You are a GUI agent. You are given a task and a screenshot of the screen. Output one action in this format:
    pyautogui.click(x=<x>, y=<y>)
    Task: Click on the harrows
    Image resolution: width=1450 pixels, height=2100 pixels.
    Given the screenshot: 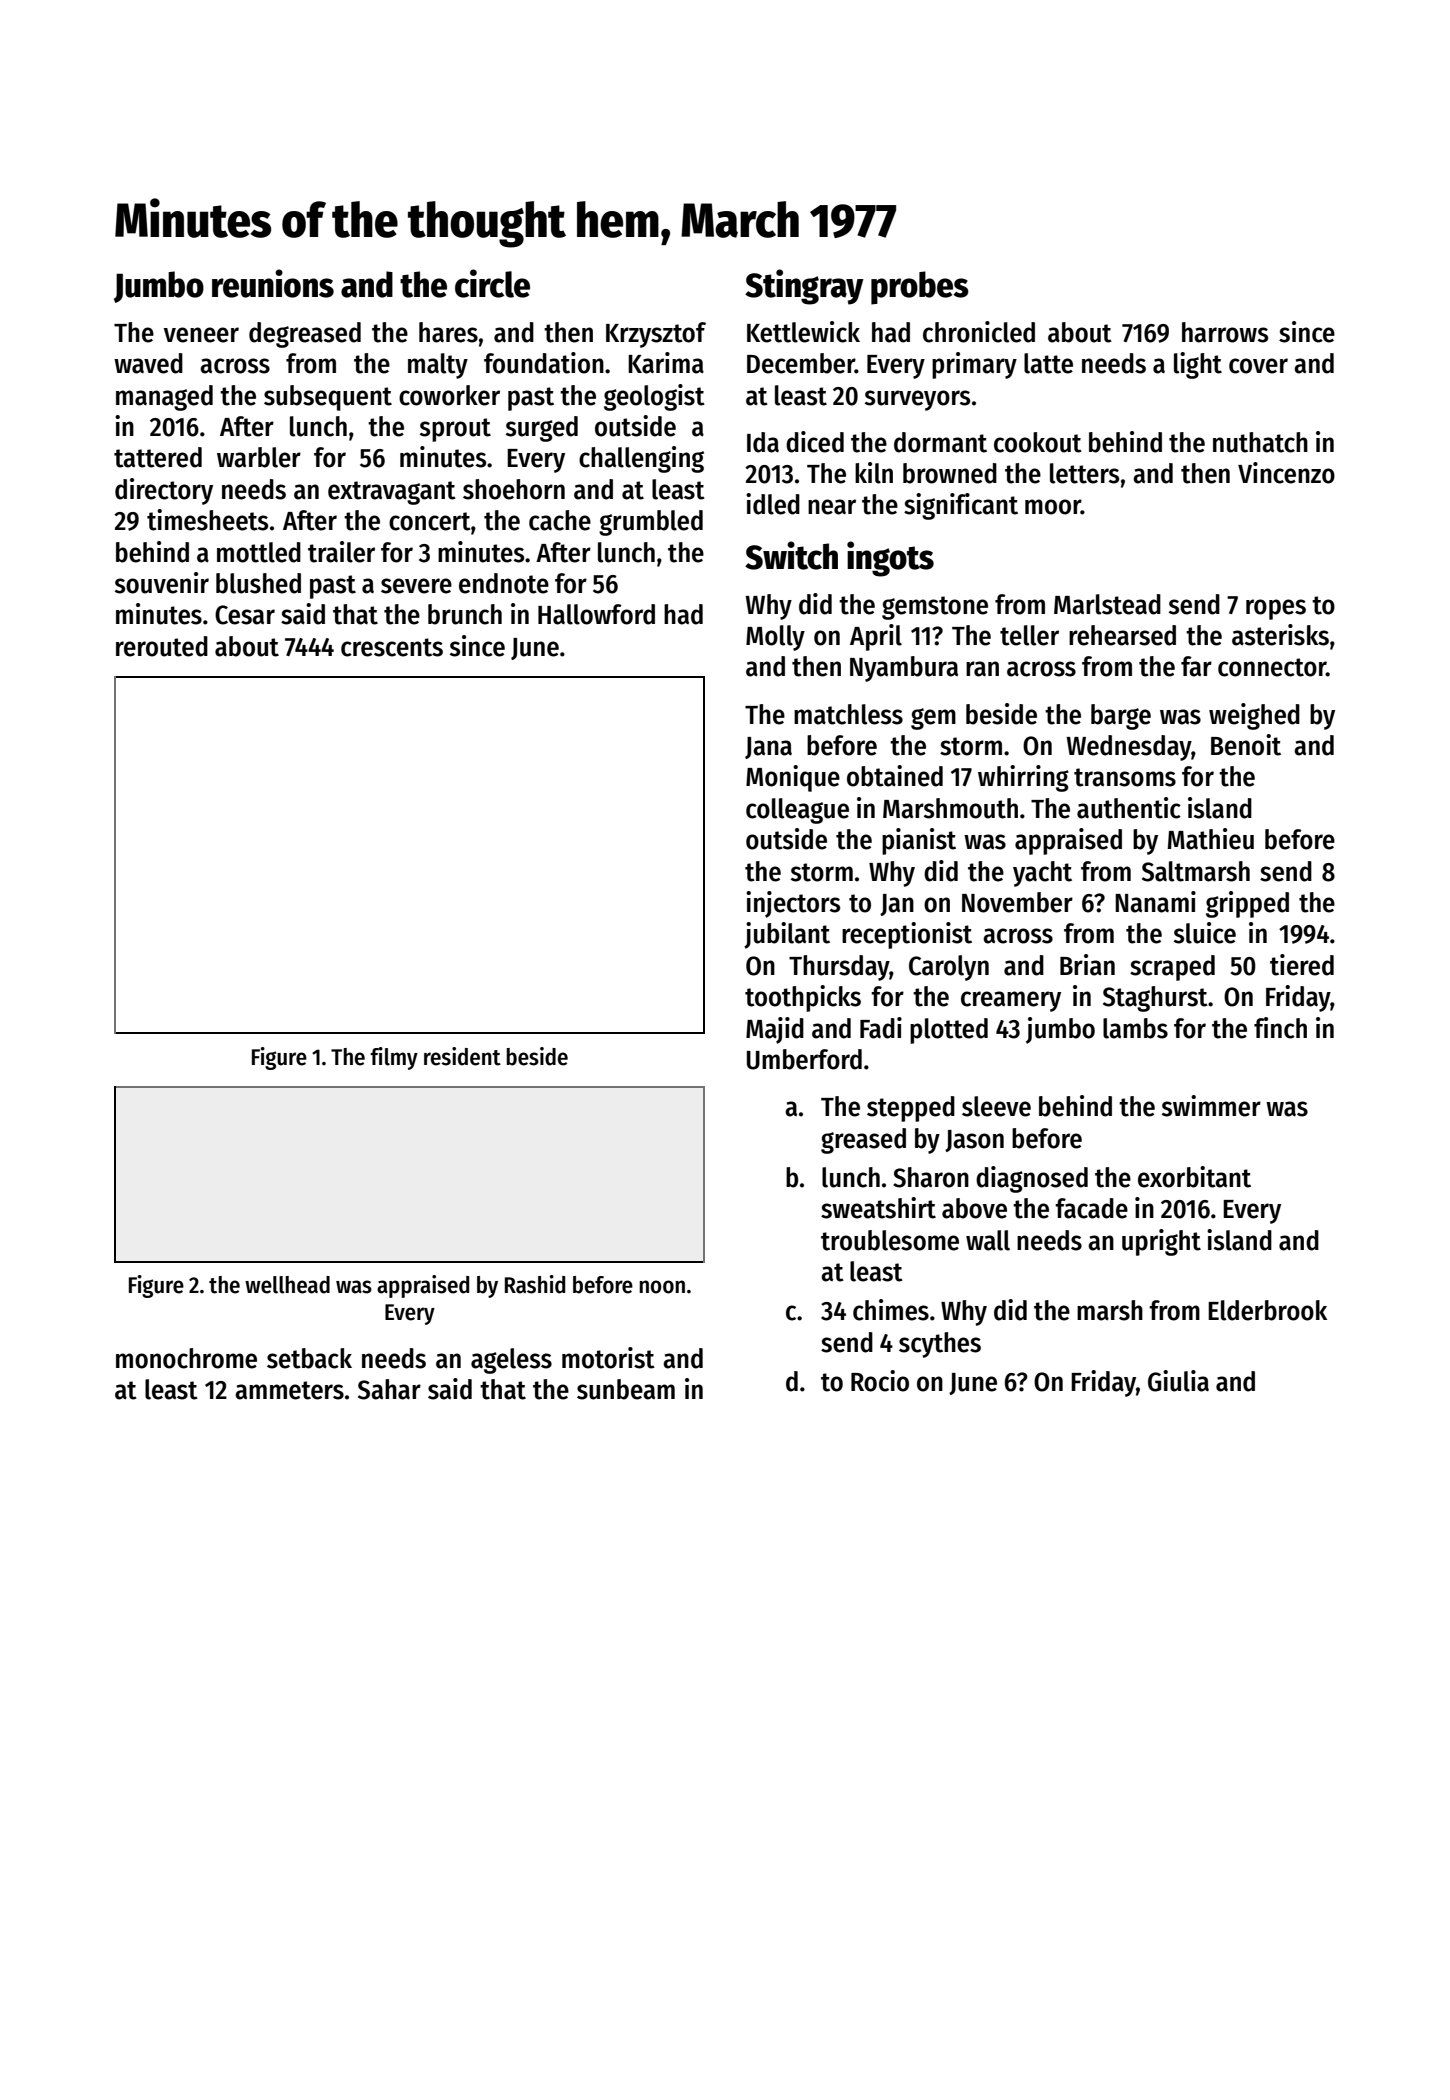 What is the action you would take?
    pyautogui.click(x=1225, y=332)
